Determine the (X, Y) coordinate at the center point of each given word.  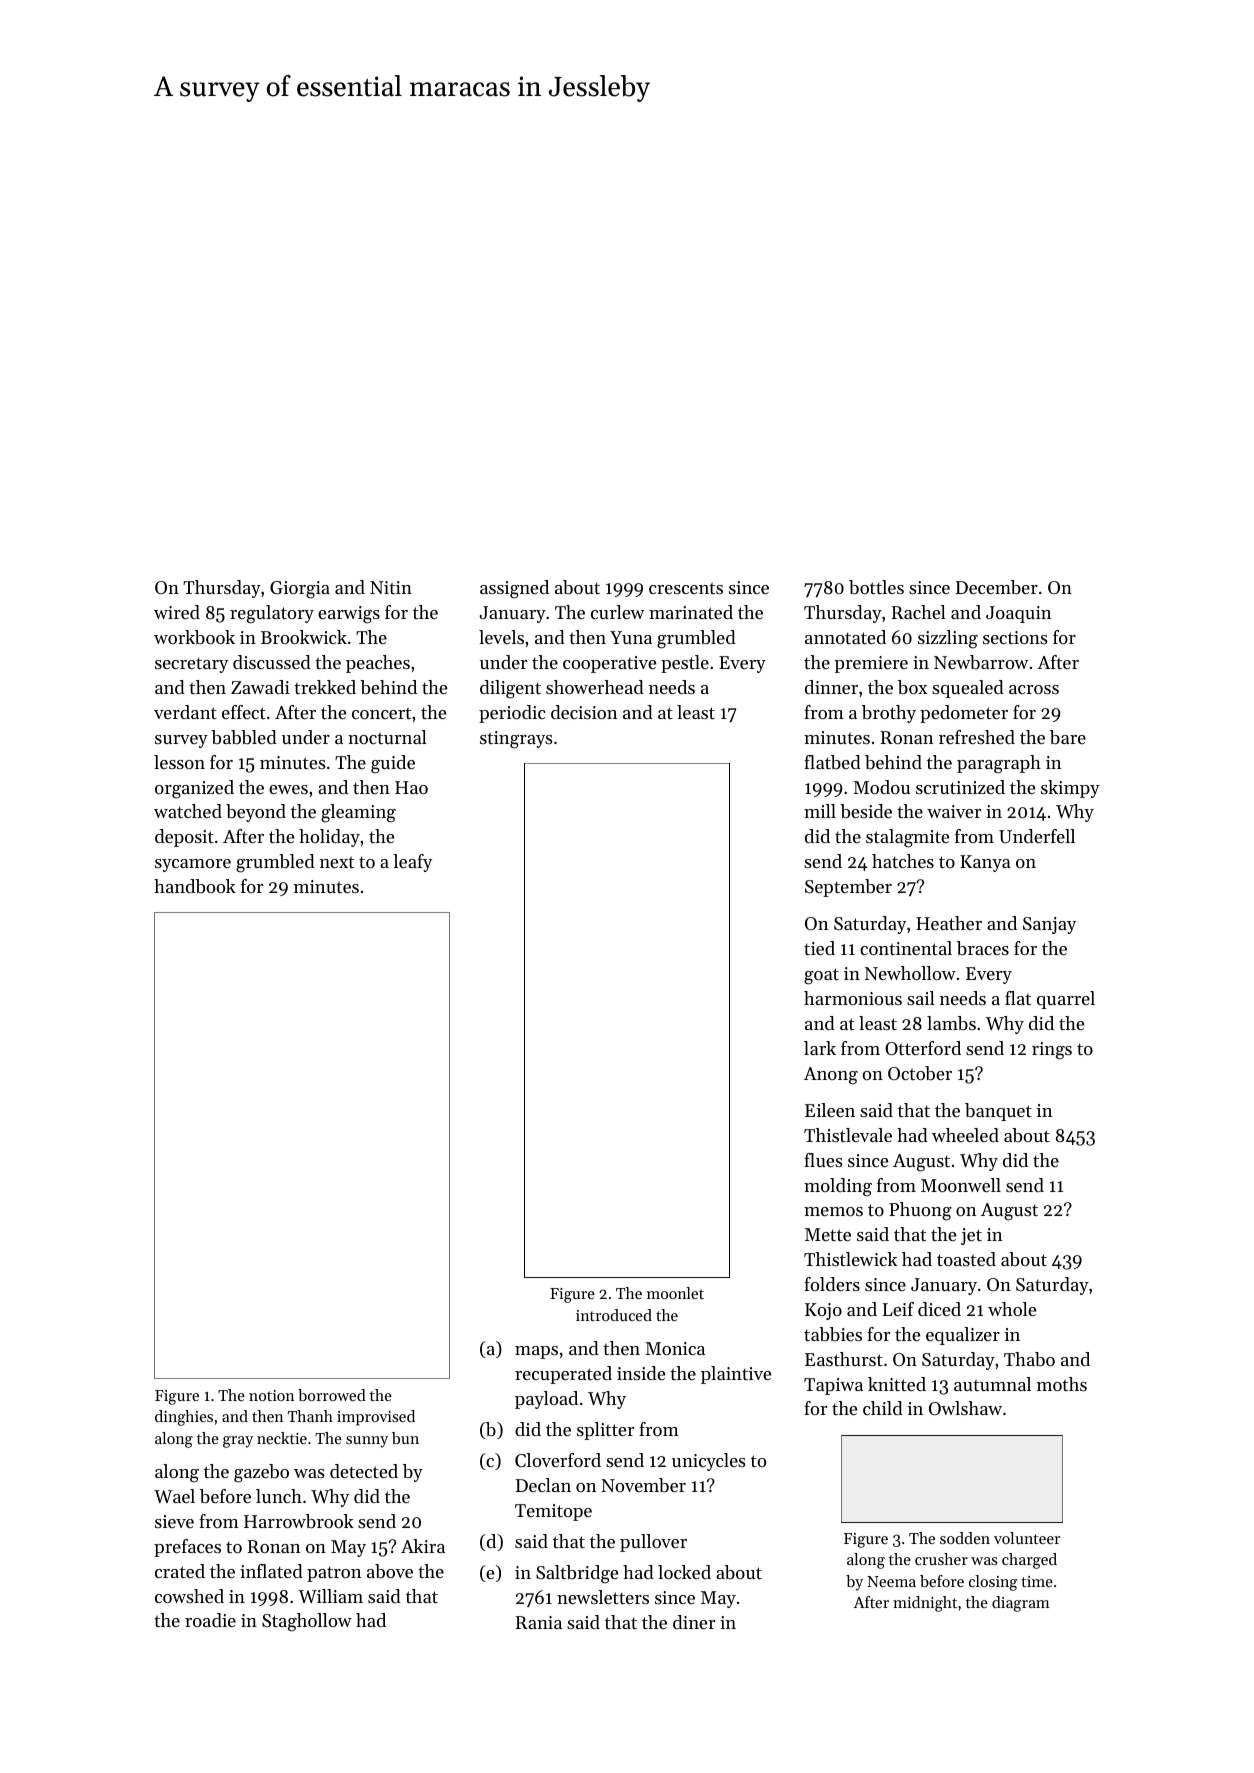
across (1034, 689)
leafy (412, 863)
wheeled (965, 1135)
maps (536, 1352)
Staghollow (307, 1622)
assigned (514, 589)
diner (694, 1622)
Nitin (391, 587)
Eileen (830, 1110)
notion (271, 1395)
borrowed (332, 1395)
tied (819, 948)
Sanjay (1049, 925)
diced (939, 1309)
